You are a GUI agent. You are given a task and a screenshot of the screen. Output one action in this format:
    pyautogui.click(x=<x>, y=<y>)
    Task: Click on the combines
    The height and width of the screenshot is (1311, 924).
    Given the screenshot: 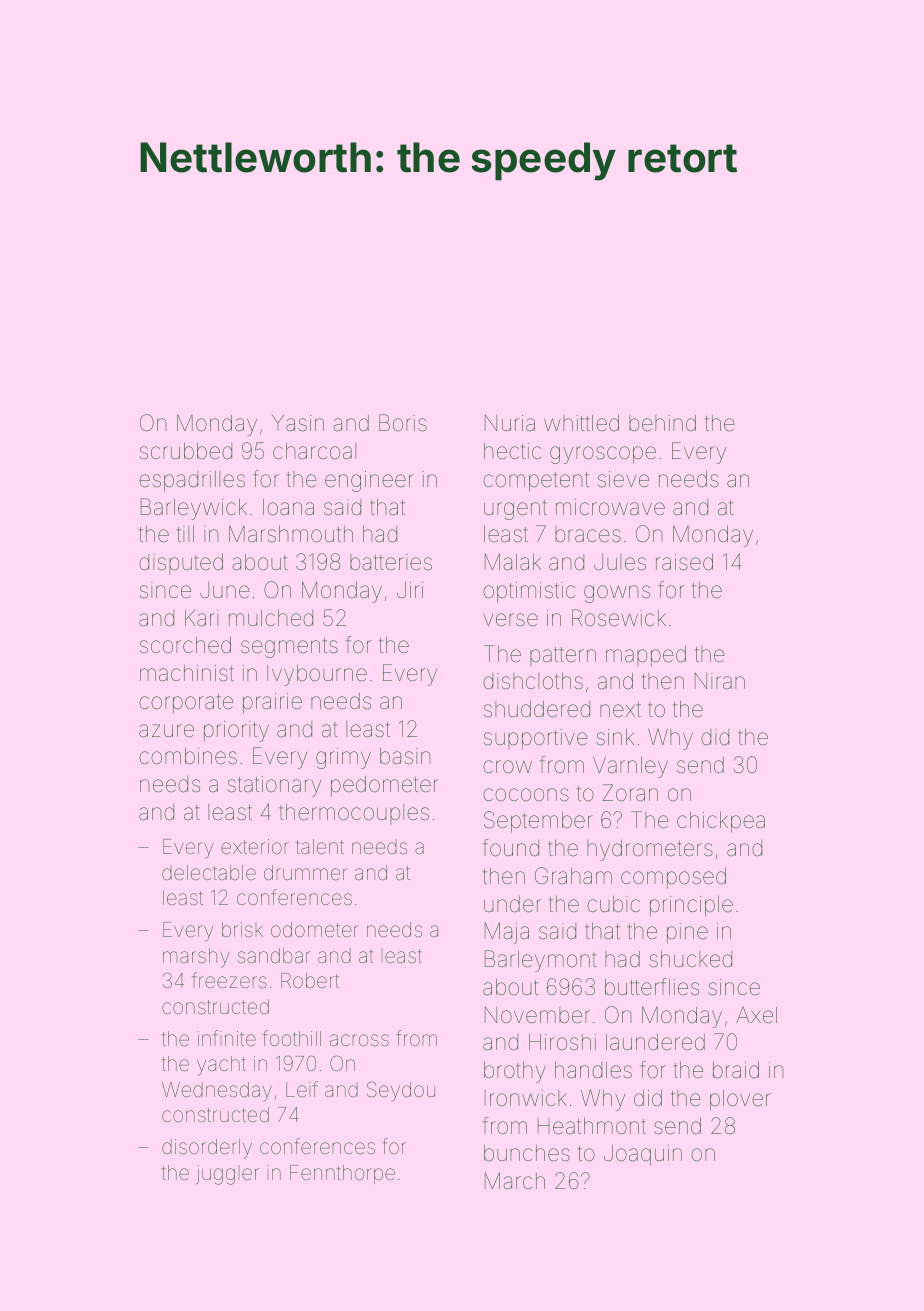 What is the action you would take?
    pyautogui.click(x=188, y=756)
